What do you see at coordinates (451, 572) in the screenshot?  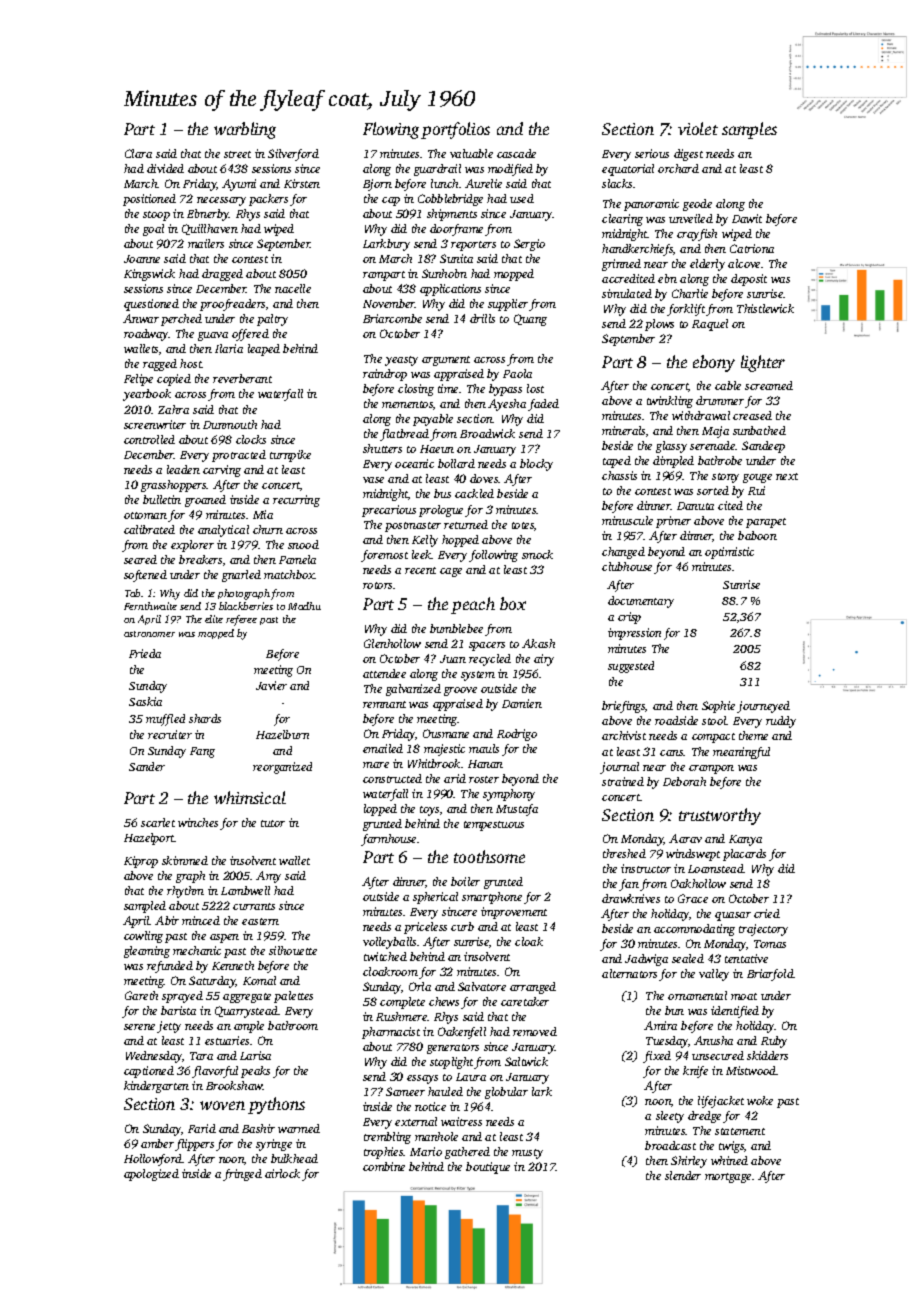 I see `cage` at bounding box center [451, 572].
